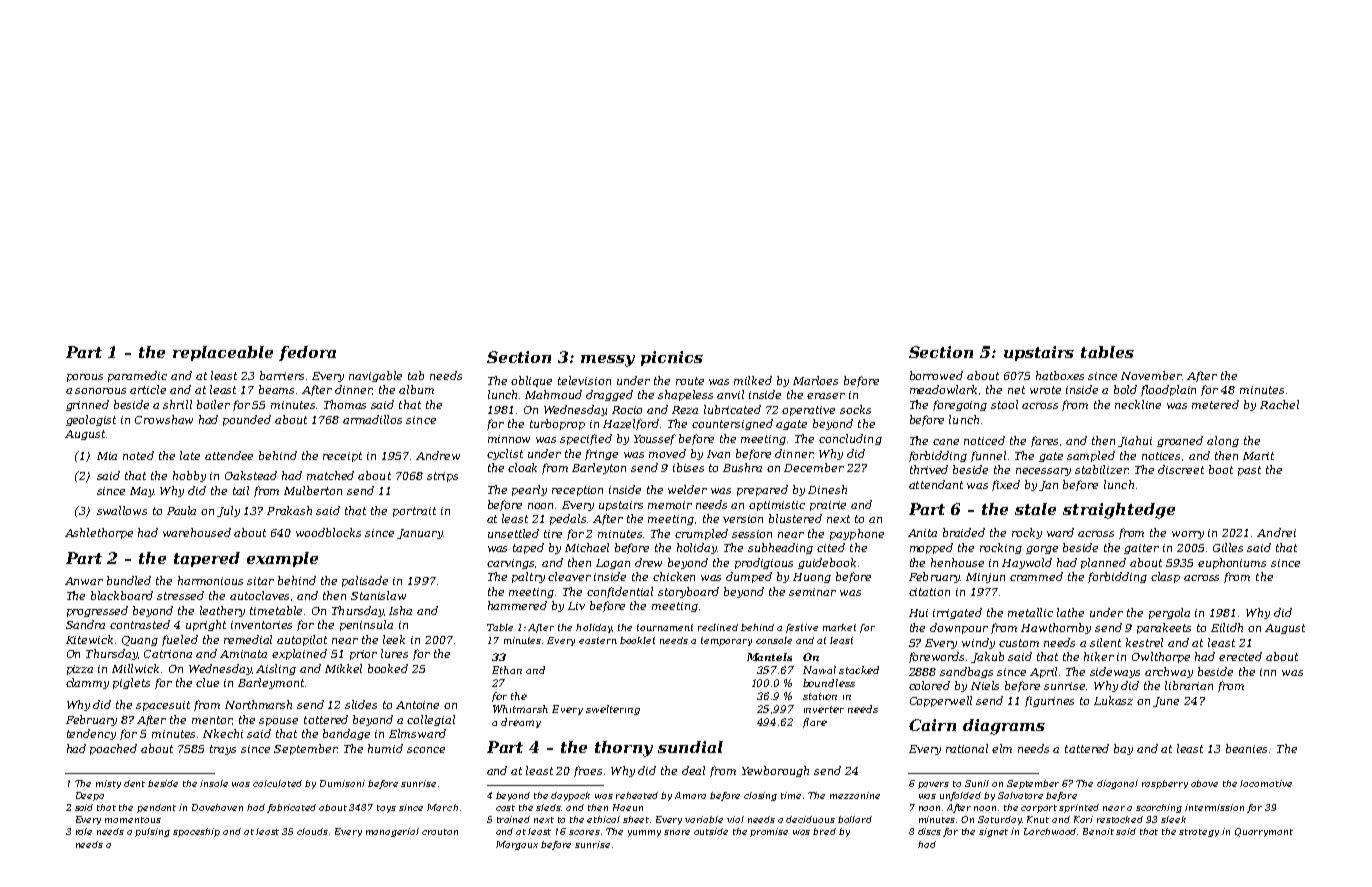 This document has height=887, width=1372. What do you see at coordinates (1248, 748) in the document?
I see `beanies` at bounding box center [1248, 748].
